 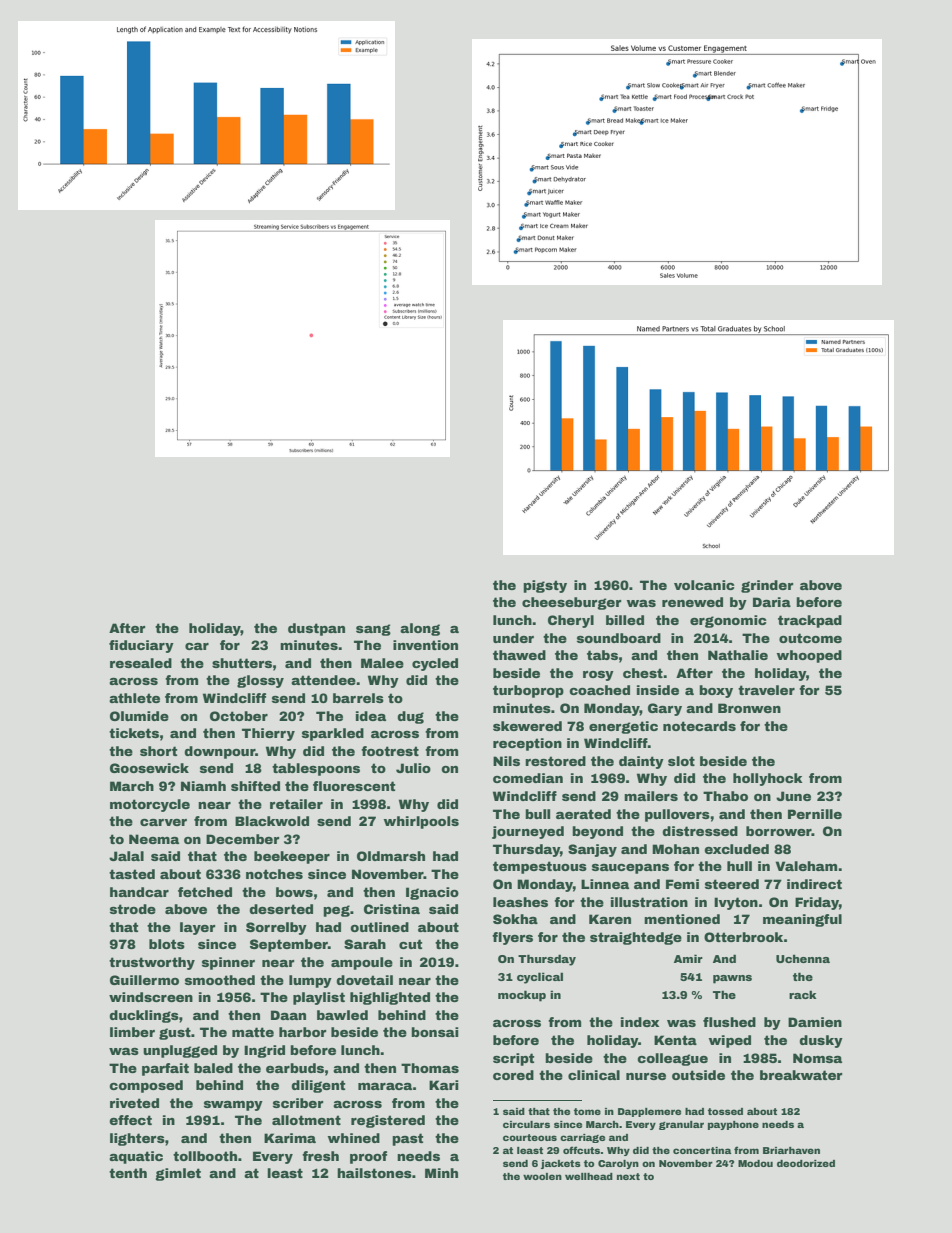 What do you see at coordinates (704, 585) in the image?
I see `volcanic` at bounding box center [704, 585].
